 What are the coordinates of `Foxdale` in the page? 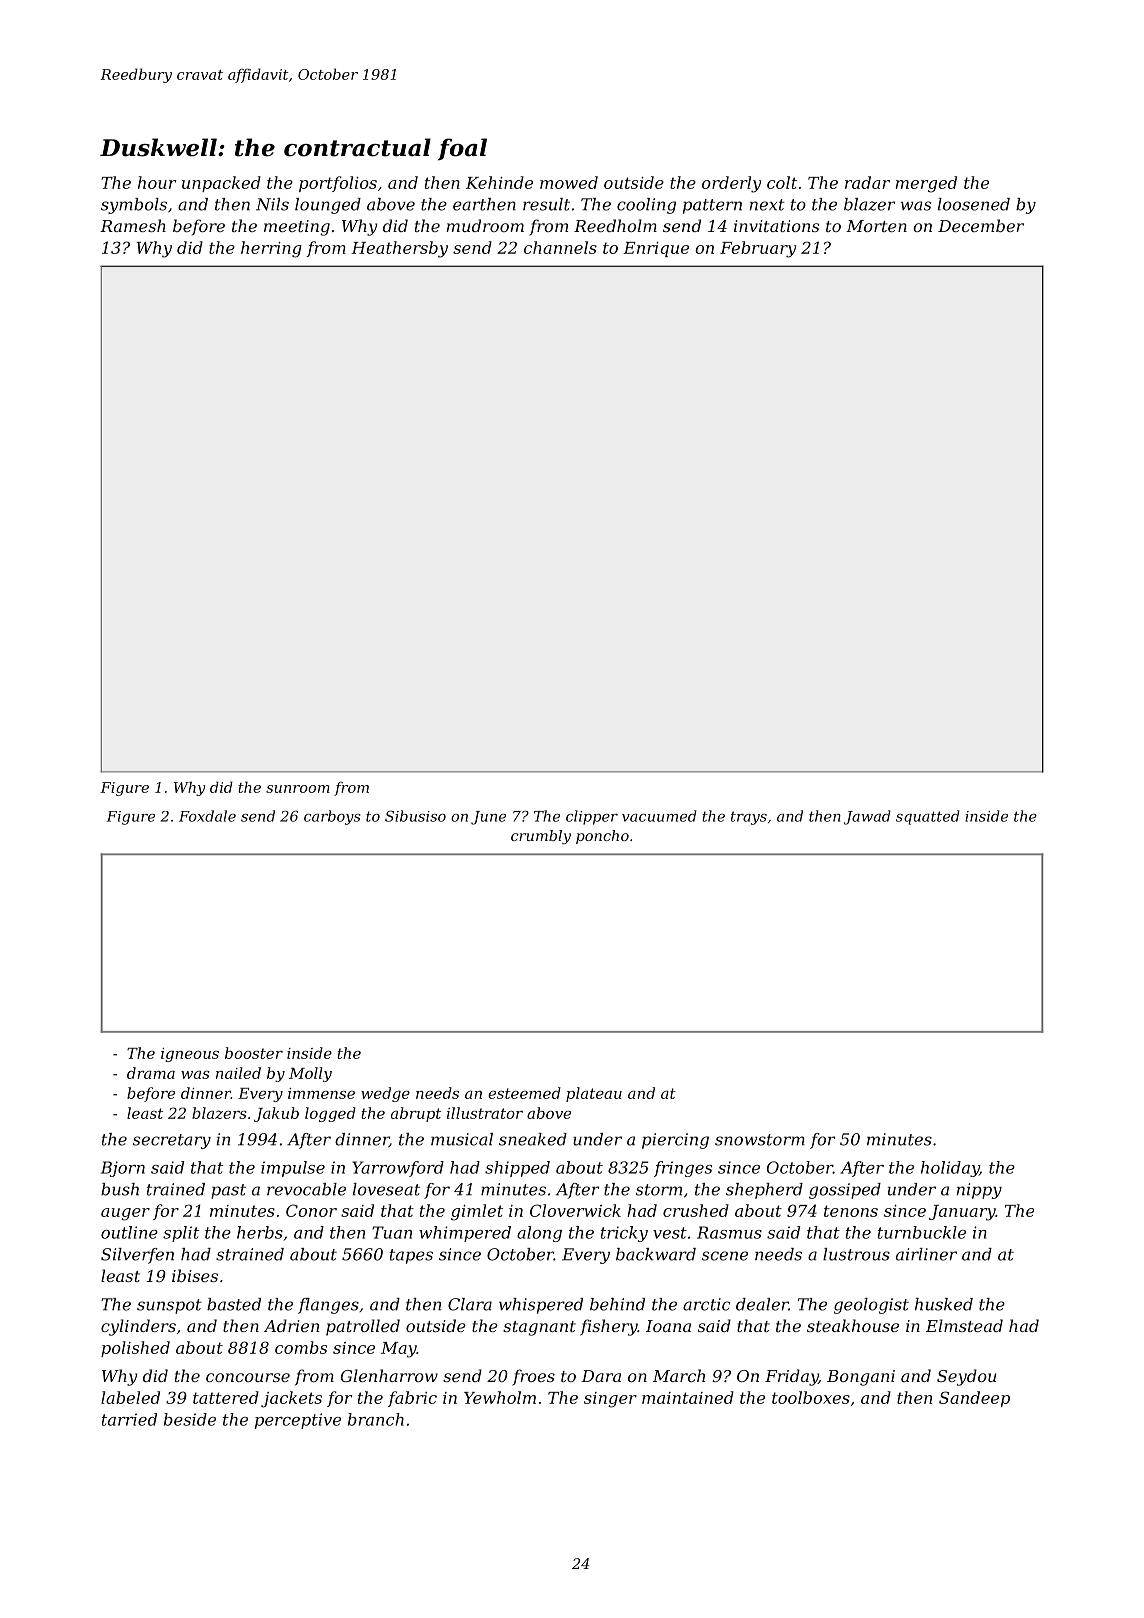 It's located at (207, 816).
